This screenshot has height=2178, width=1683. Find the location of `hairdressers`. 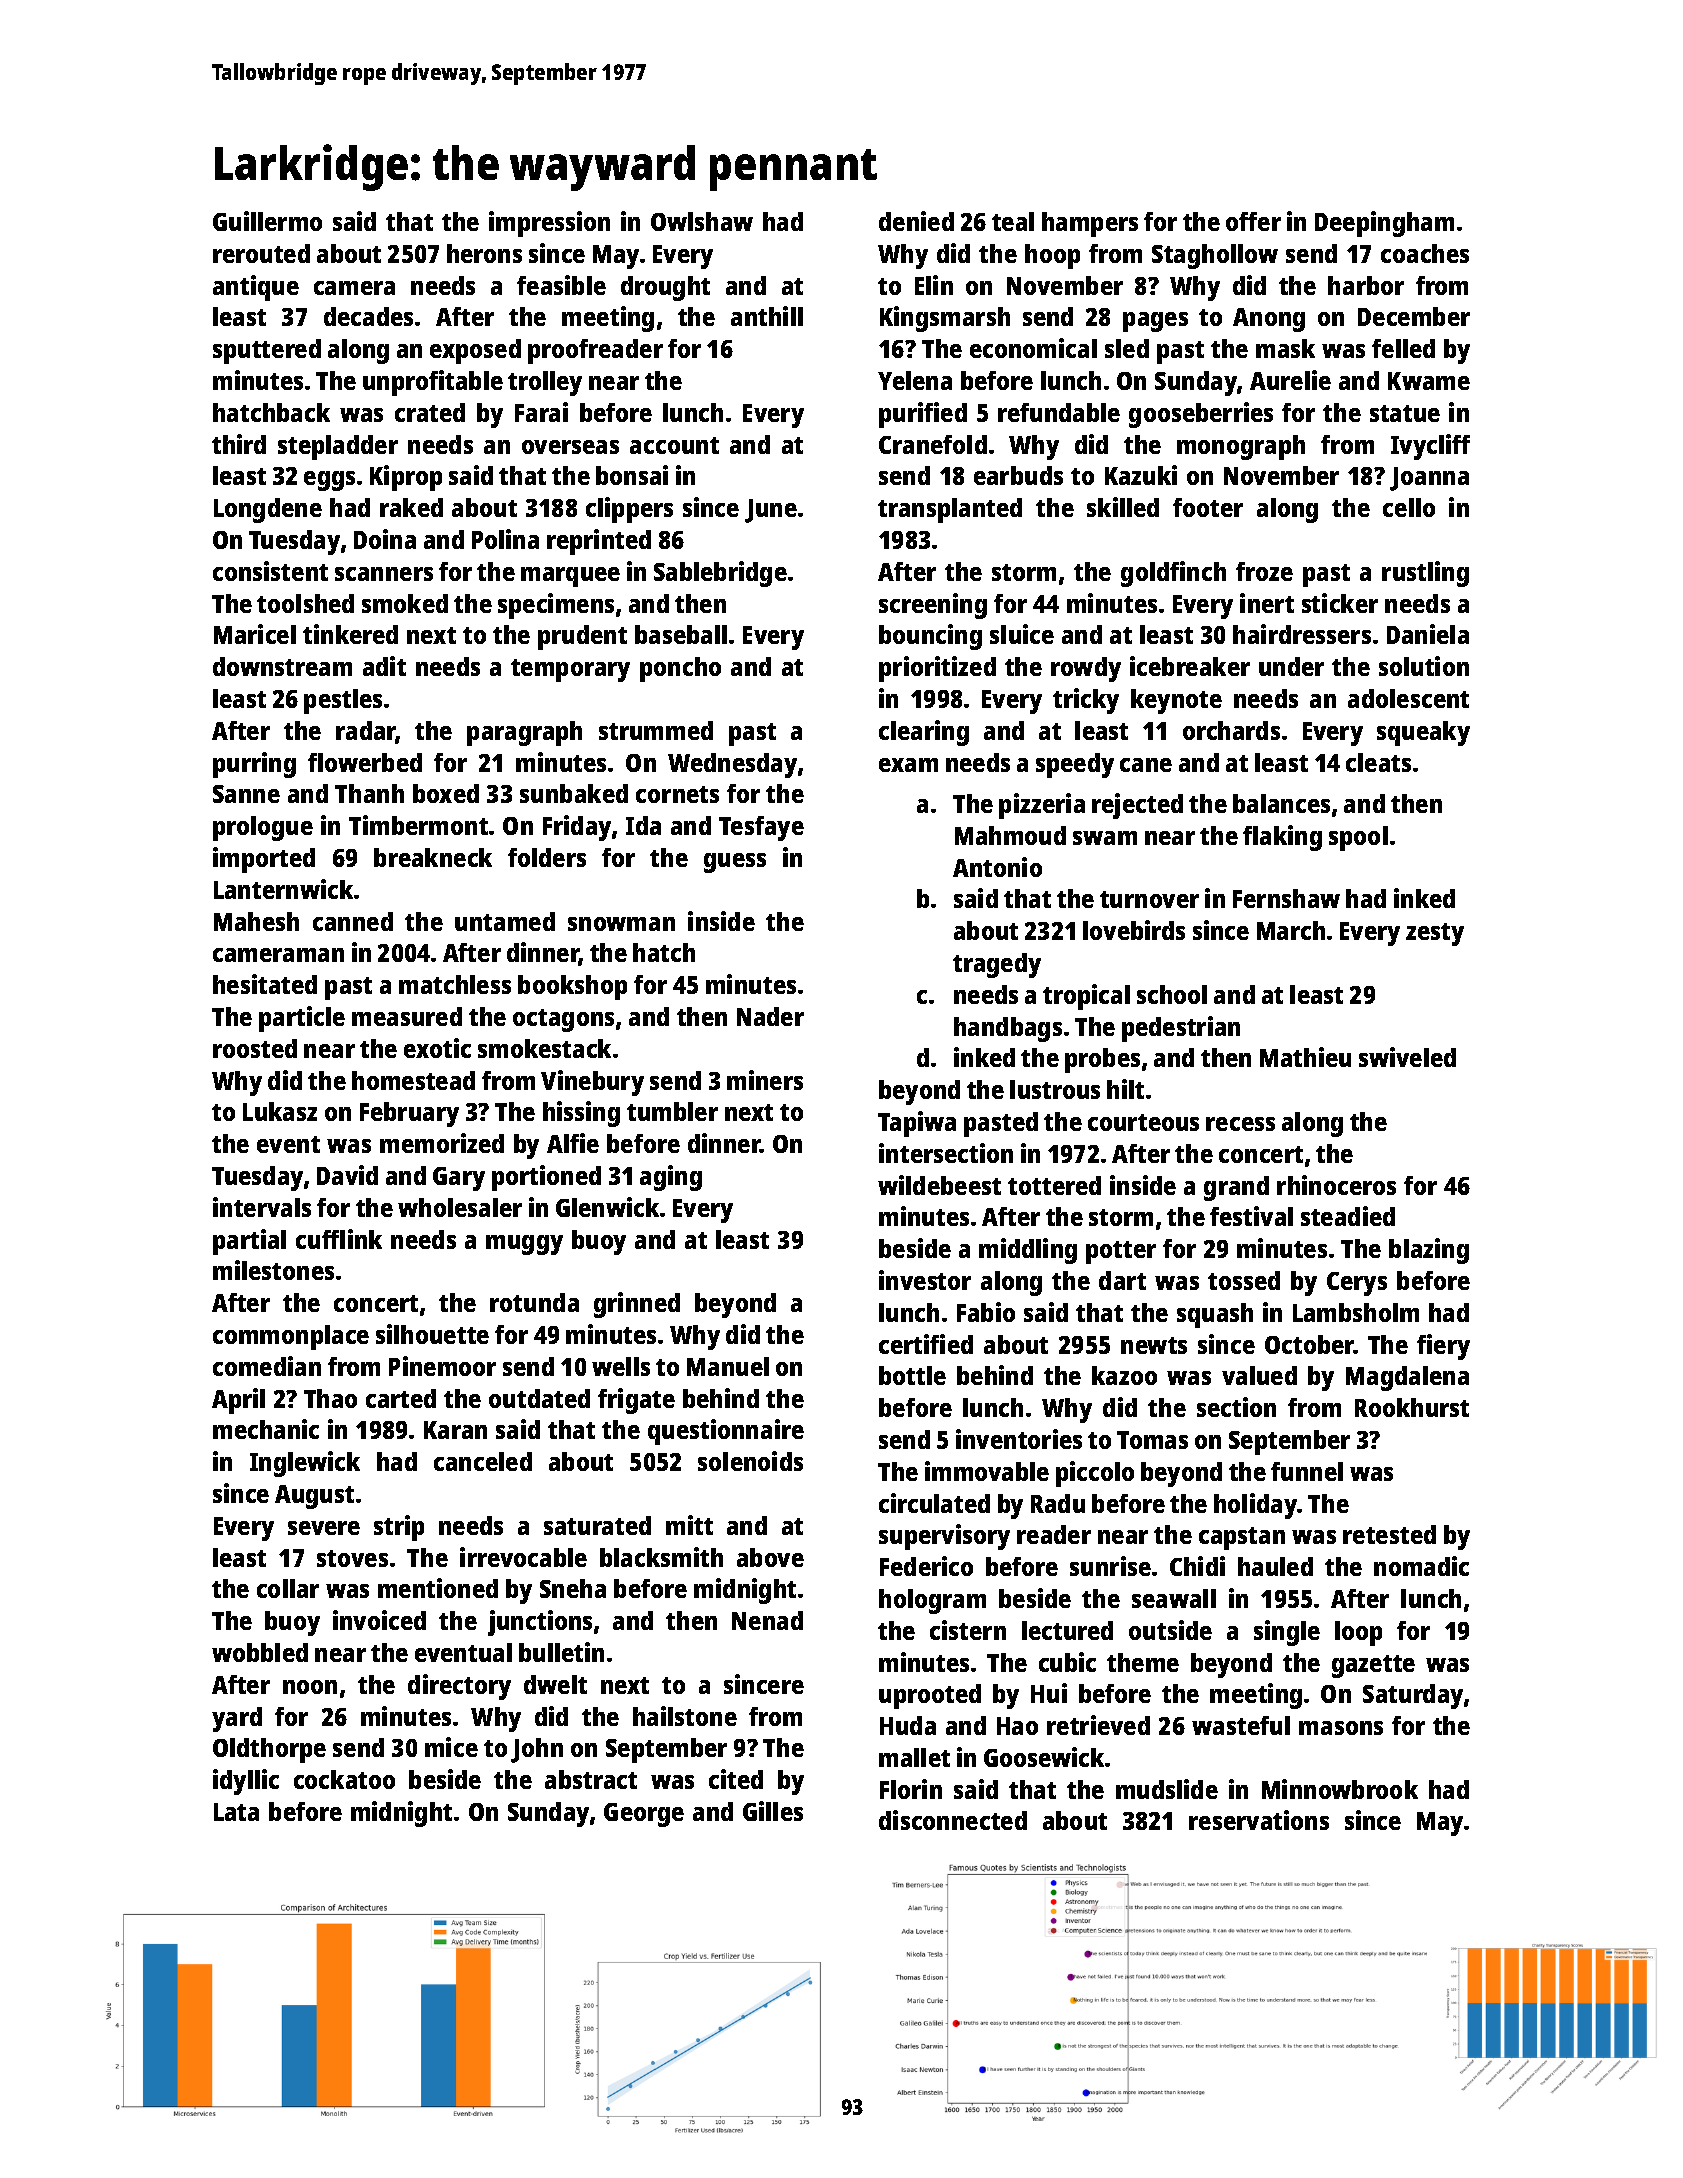

hairdressers is located at coordinates (1302, 634).
